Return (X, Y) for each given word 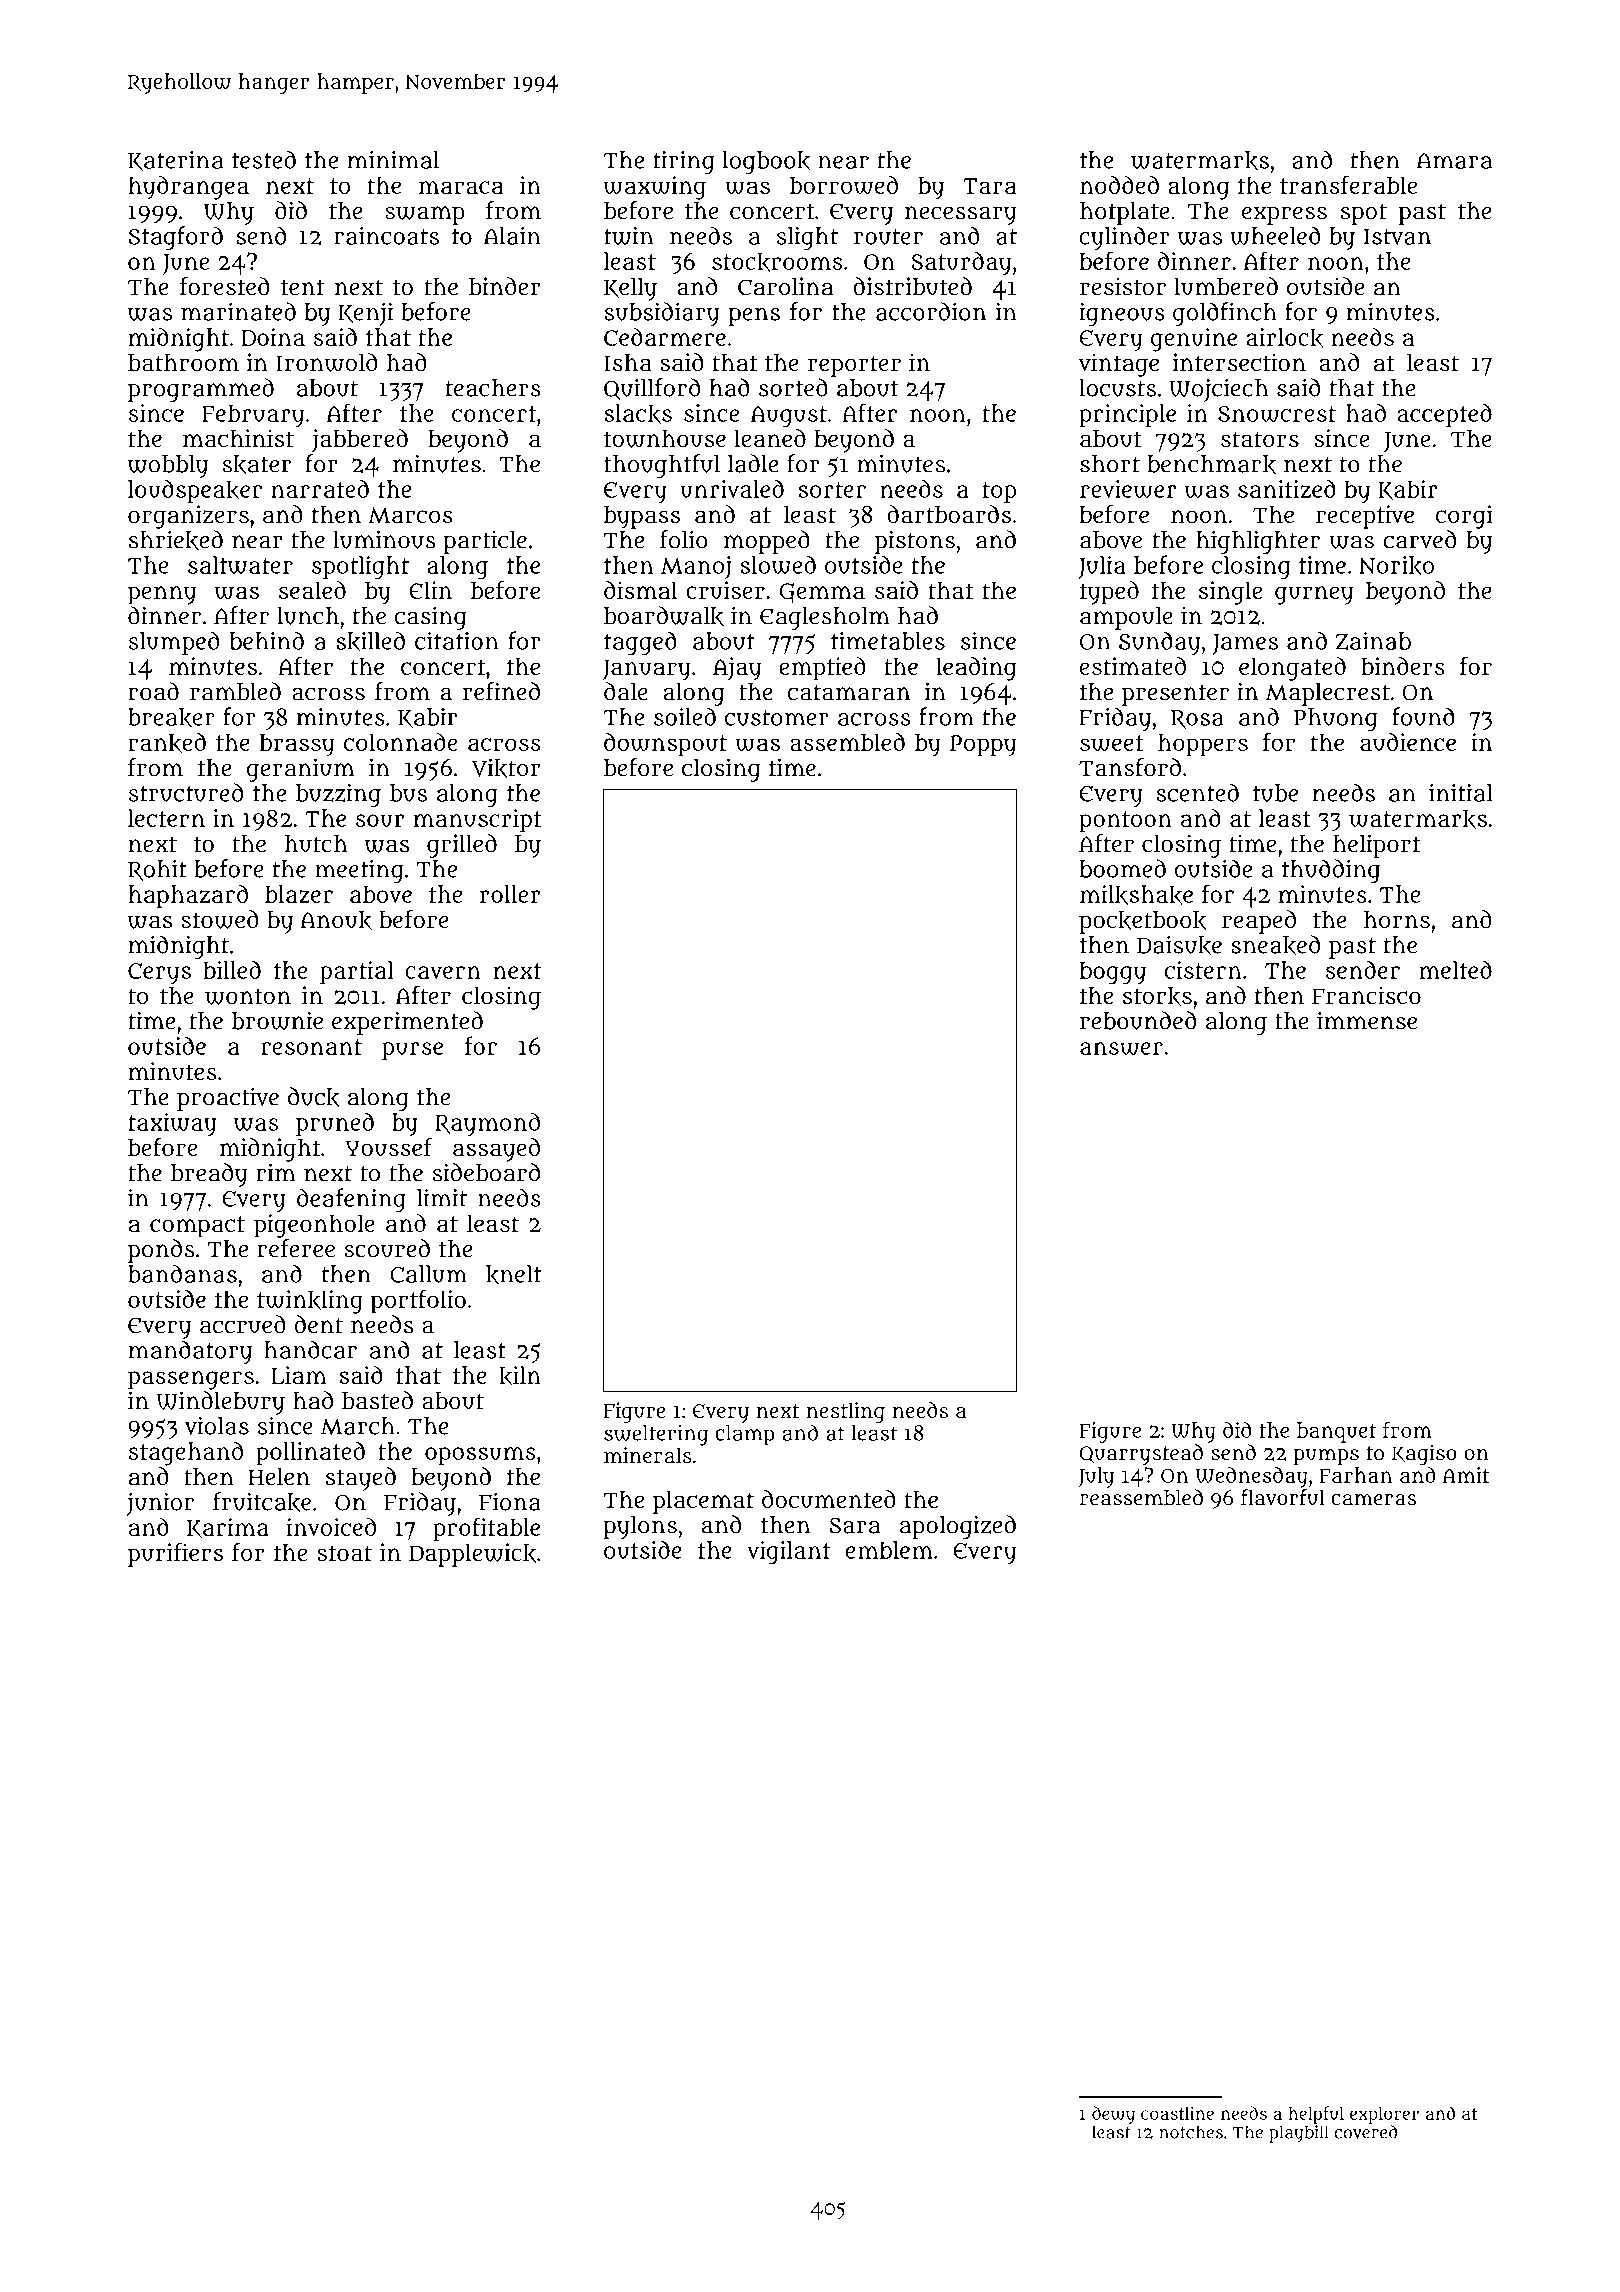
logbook (766, 163)
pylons (640, 1527)
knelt (513, 1275)
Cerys (159, 974)
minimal (393, 160)
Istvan (1397, 237)
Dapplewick (472, 1555)
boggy (1113, 973)
